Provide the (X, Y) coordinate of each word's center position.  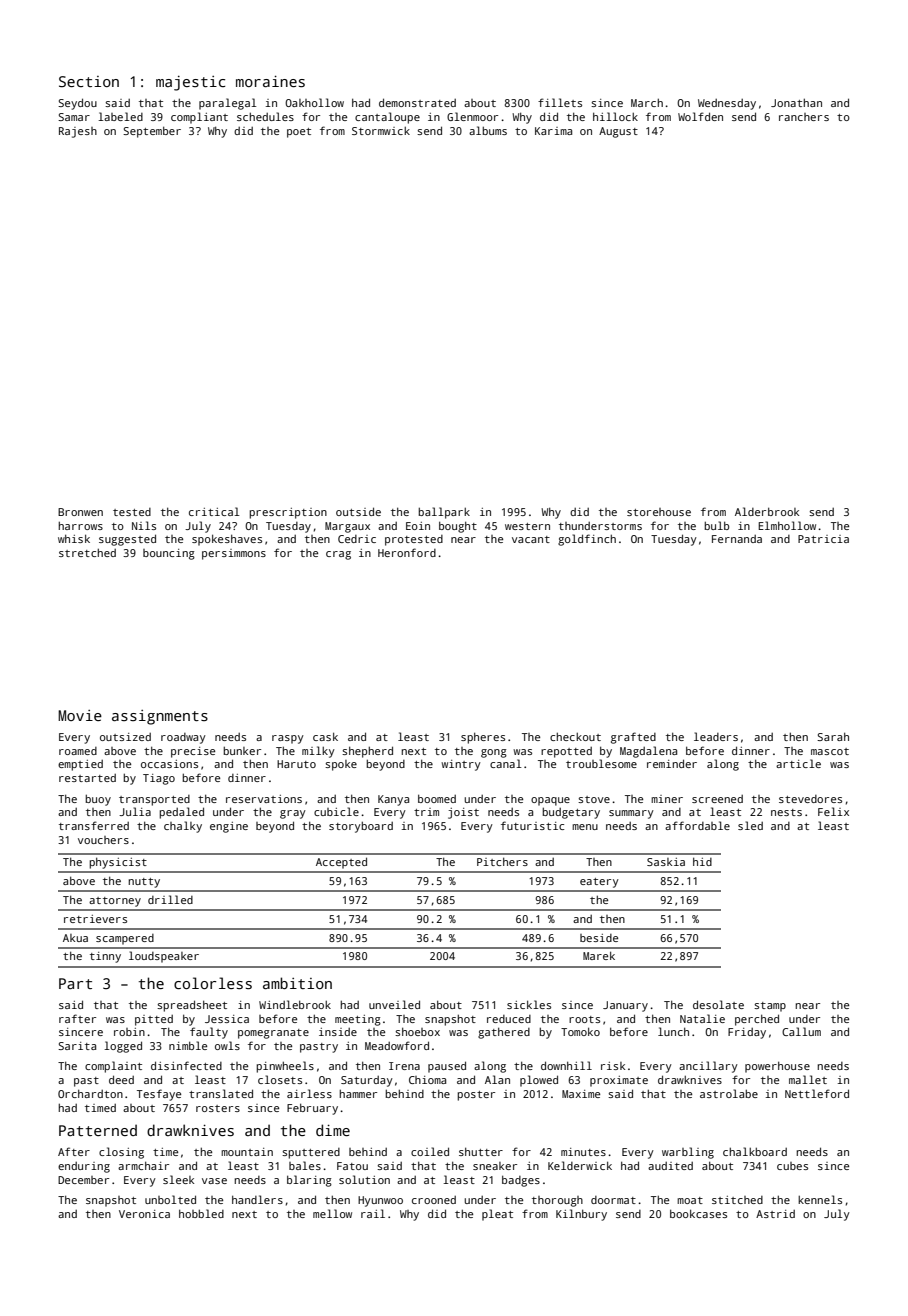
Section (89, 81)
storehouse (659, 512)
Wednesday (727, 104)
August (618, 132)
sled (750, 825)
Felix (833, 811)
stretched (87, 552)
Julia (135, 811)
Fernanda (737, 539)
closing (121, 1153)
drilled (170, 899)
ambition (297, 983)
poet (299, 133)
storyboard (361, 827)
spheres (483, 738)
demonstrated (417, 102)
